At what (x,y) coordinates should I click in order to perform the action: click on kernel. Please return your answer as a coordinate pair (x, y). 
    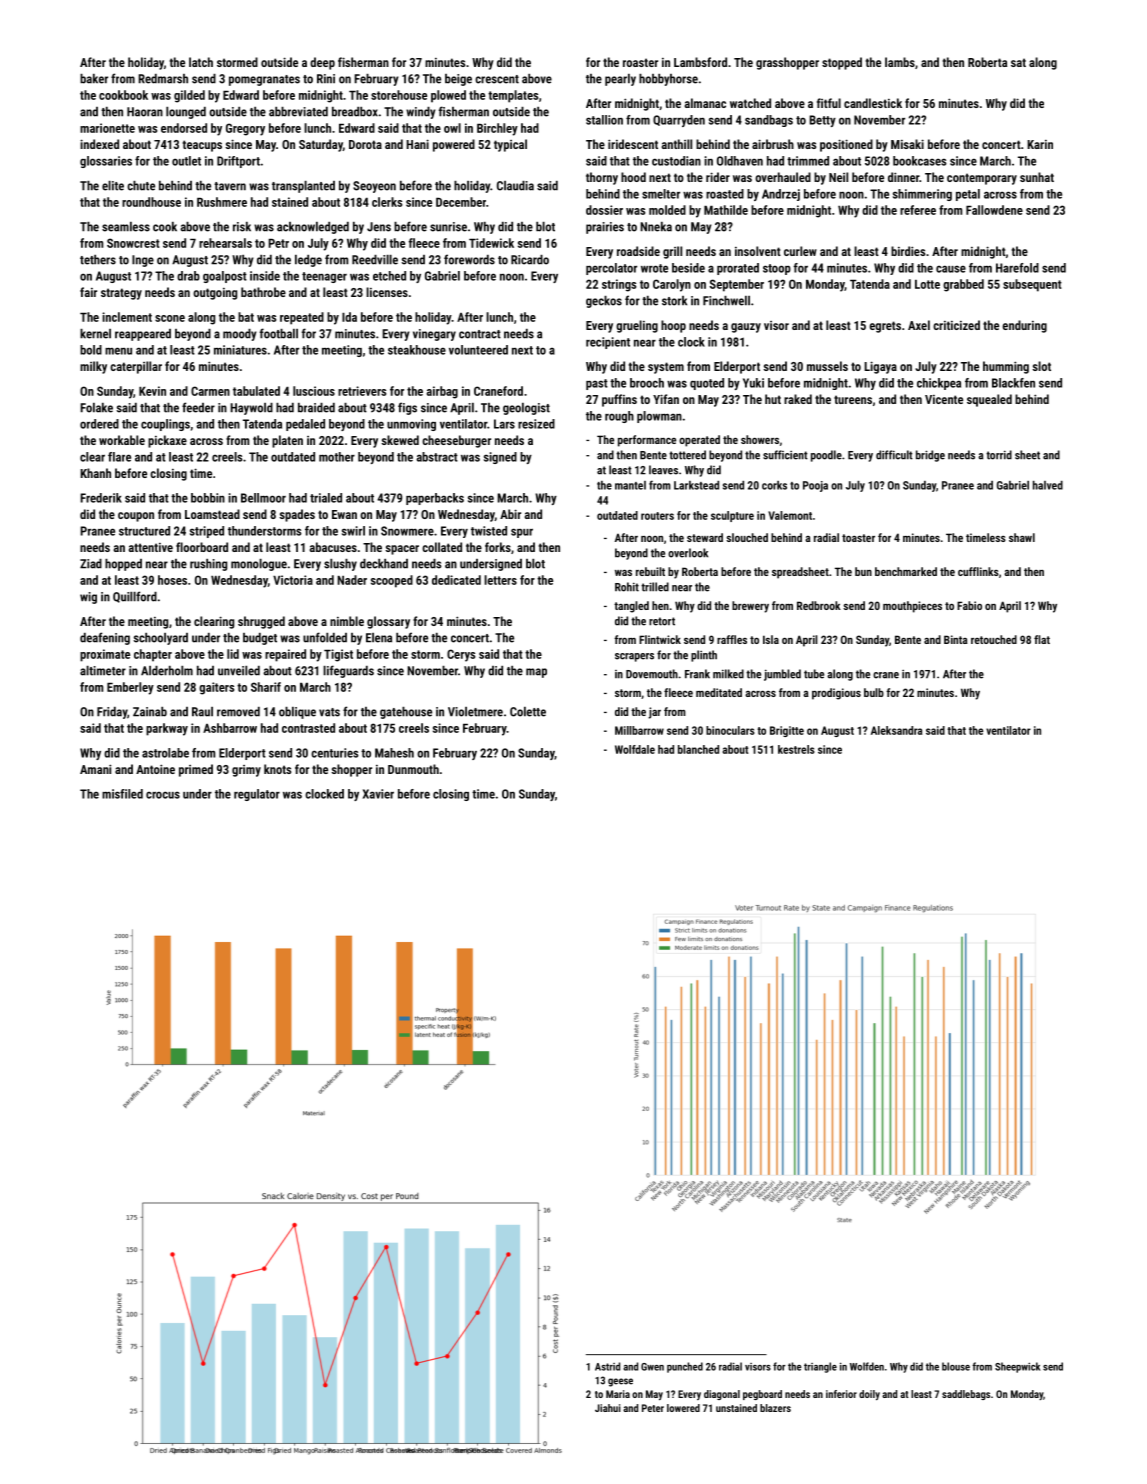
    Looking at the image, I should click on (95, 334).
